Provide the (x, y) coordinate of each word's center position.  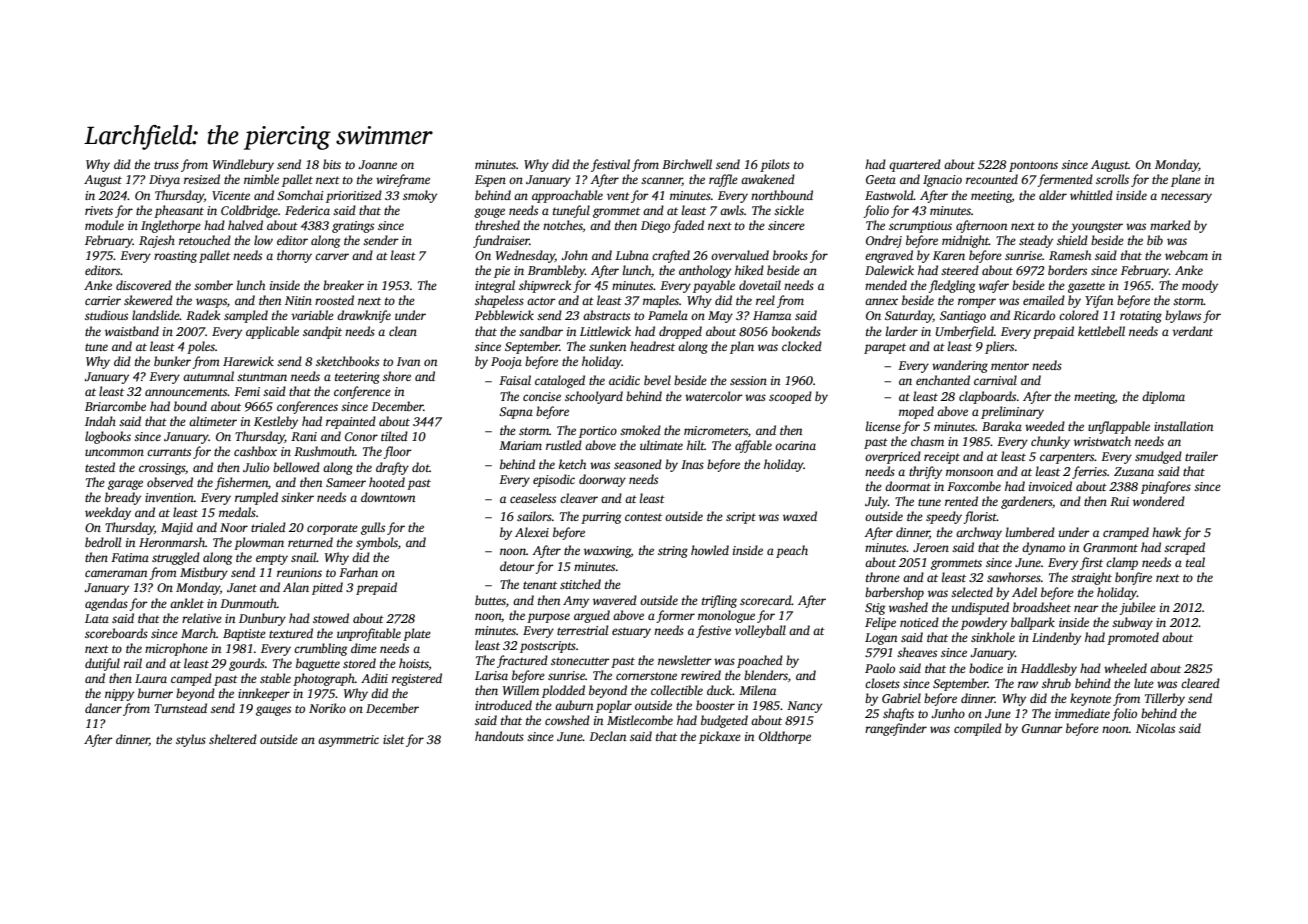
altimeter (213, 421)
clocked (802, 346)
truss (166, 165)
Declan (607, 736)
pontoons (1033, 166)
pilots (775, 165)
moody (1200, 286)
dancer (103, 708)
